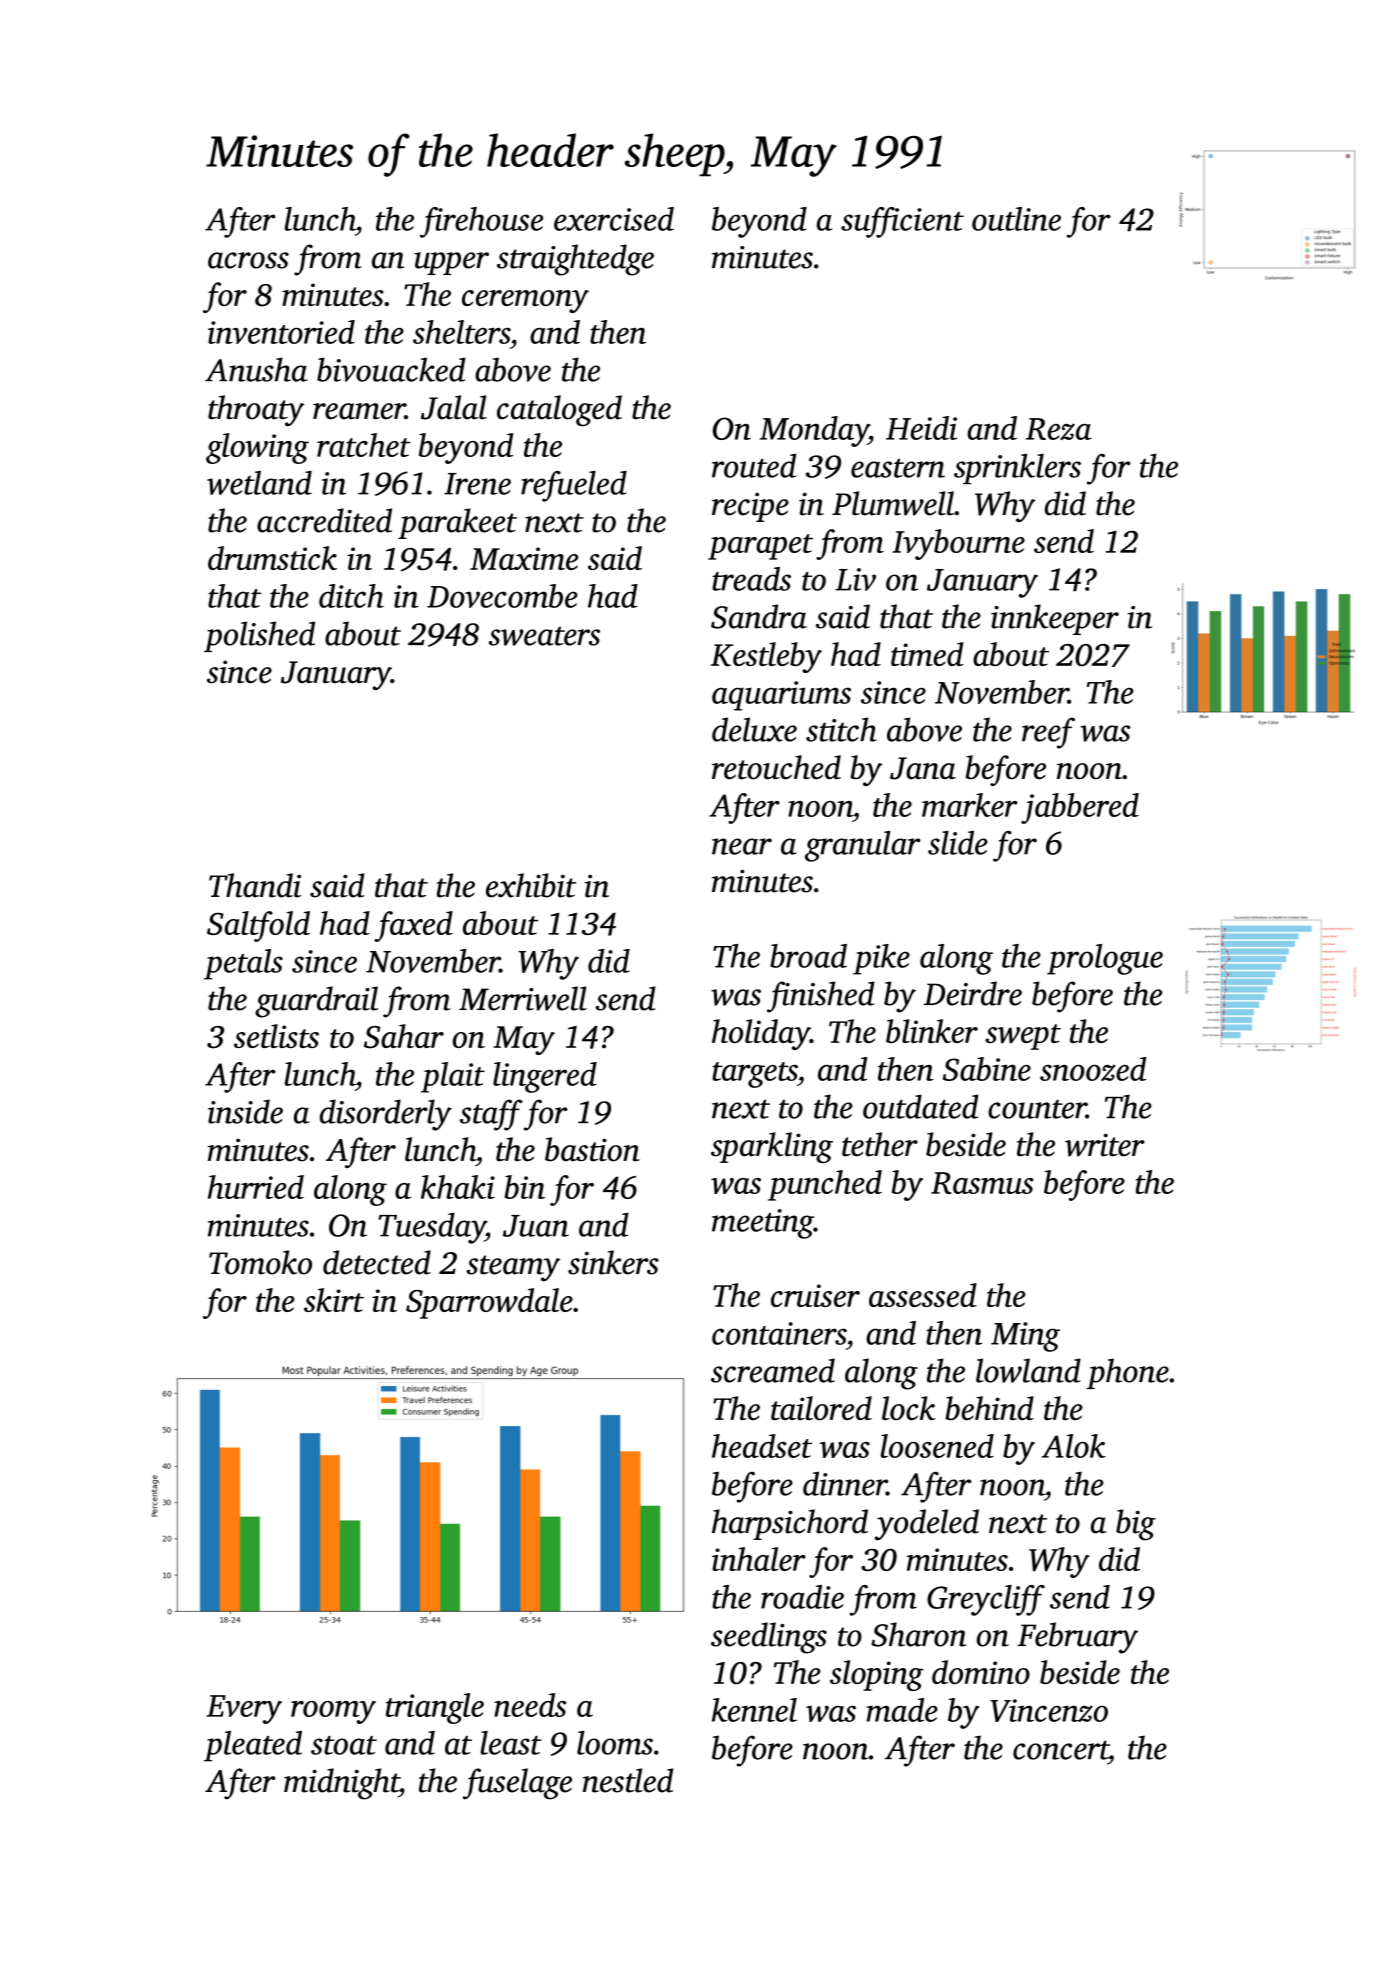  What do you see at coordinates (451, 263) in the screenshot?
I see `upper` at bounding box center [451, 263].
